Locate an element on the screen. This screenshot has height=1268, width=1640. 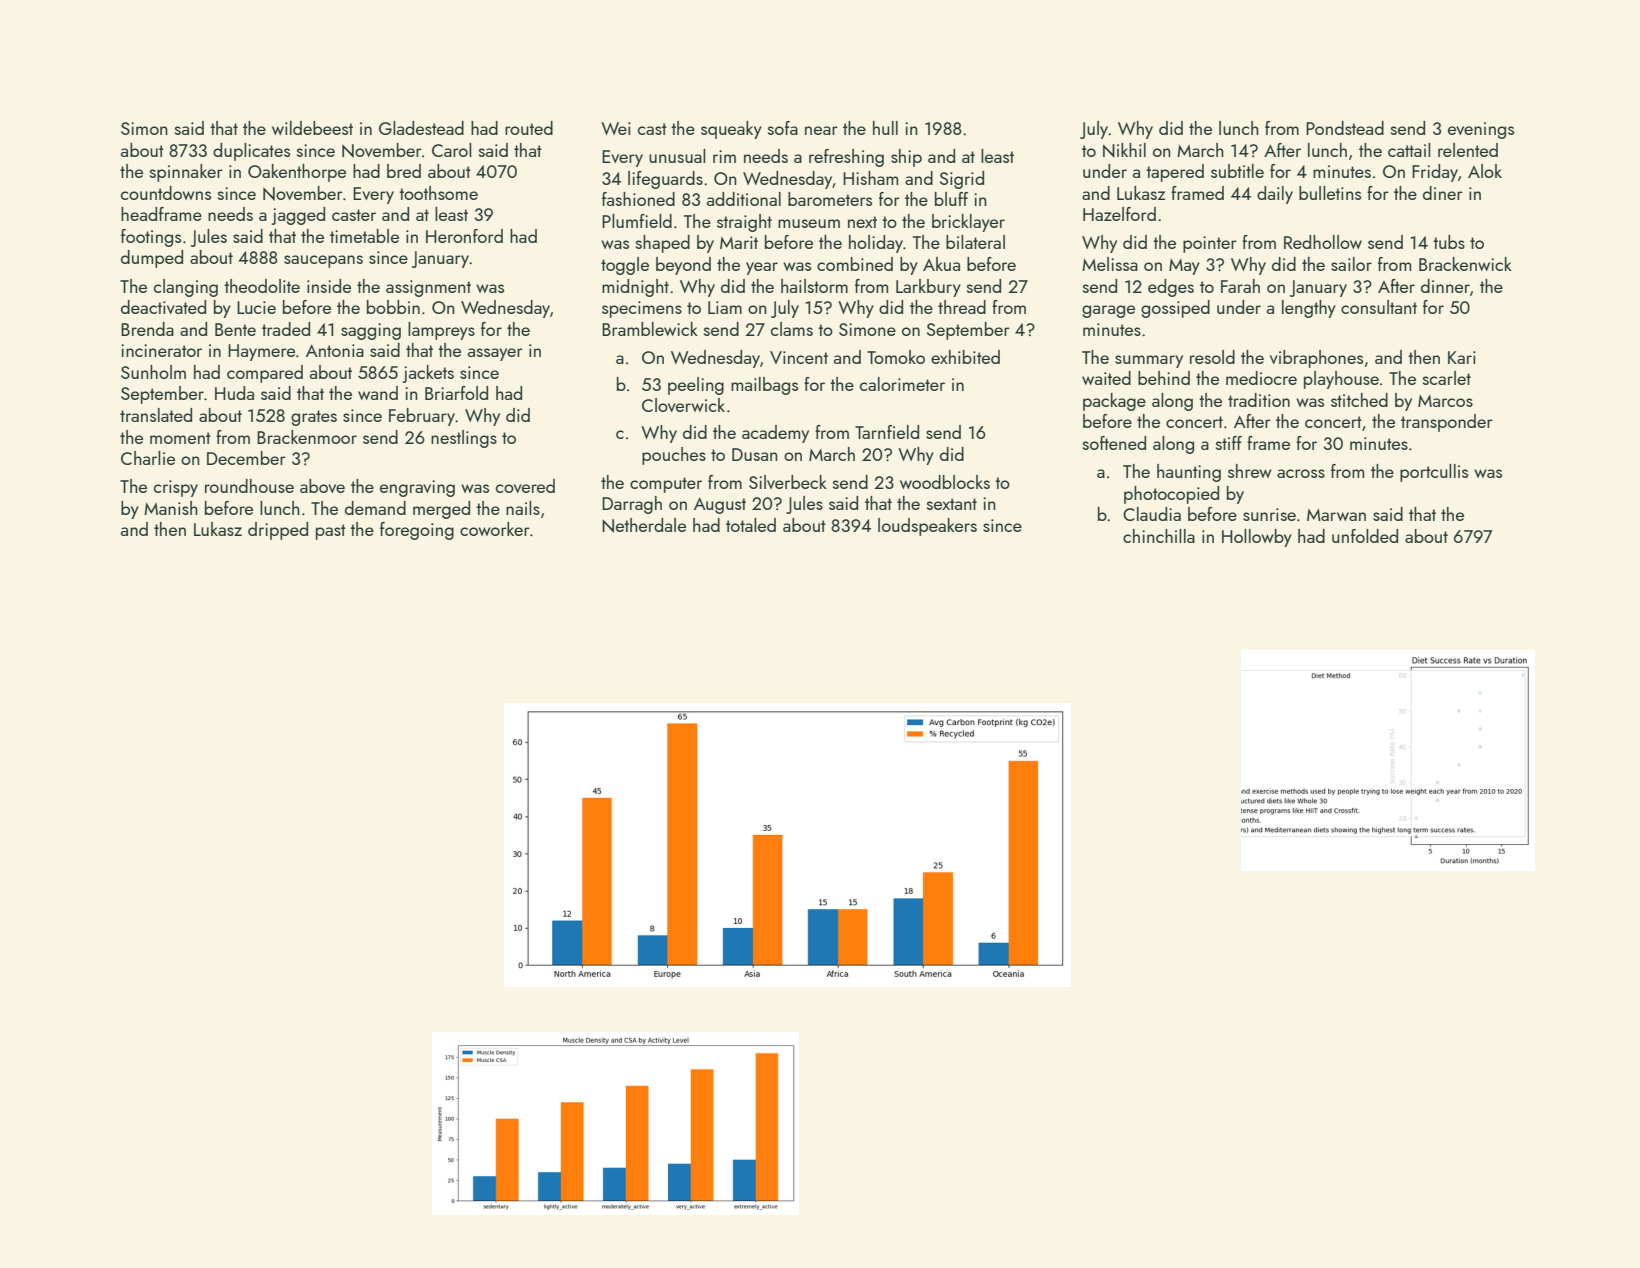
totaled is located at coordinates (751, 525).
